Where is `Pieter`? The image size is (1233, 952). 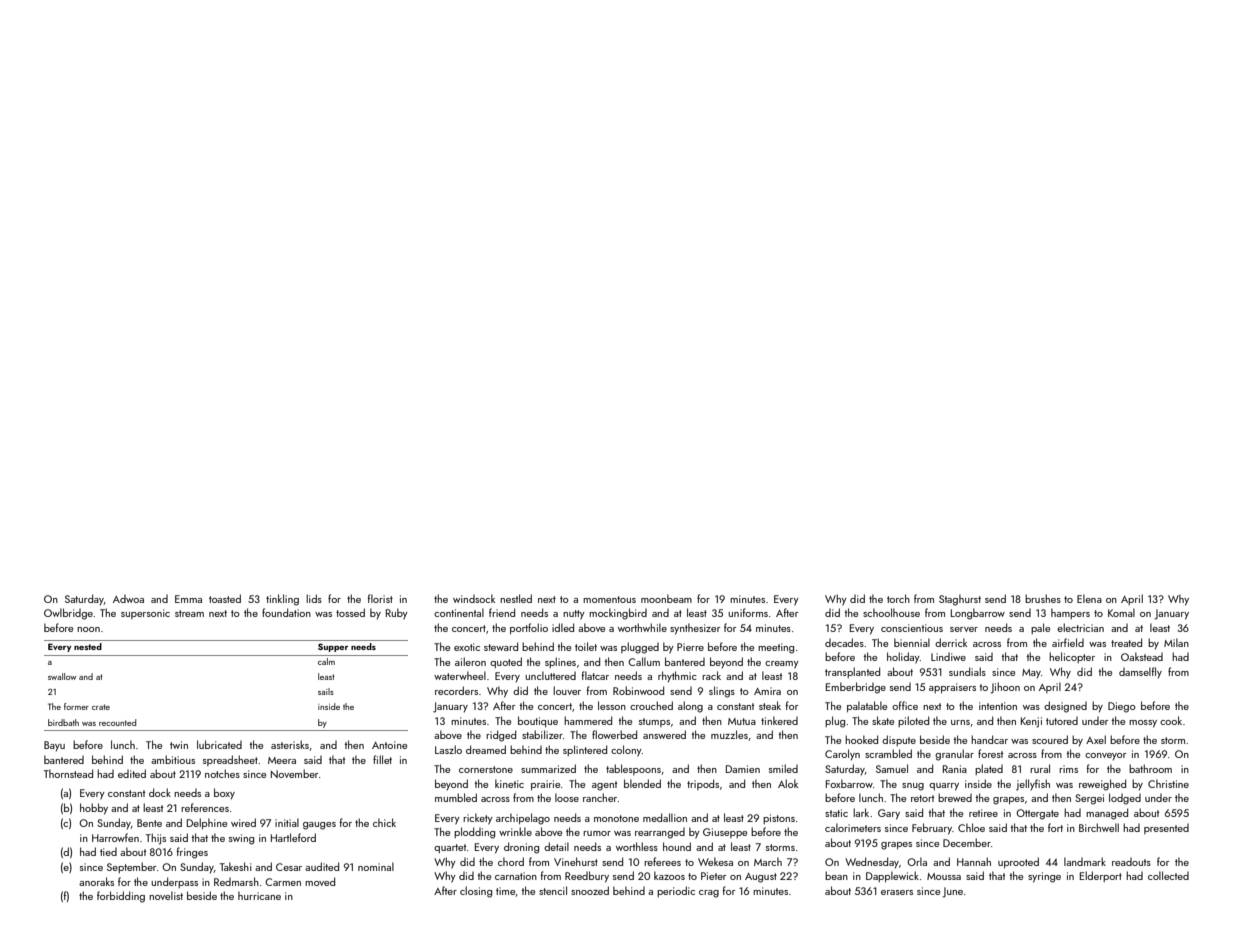 Pieter is located at coordinates (713, 876).
